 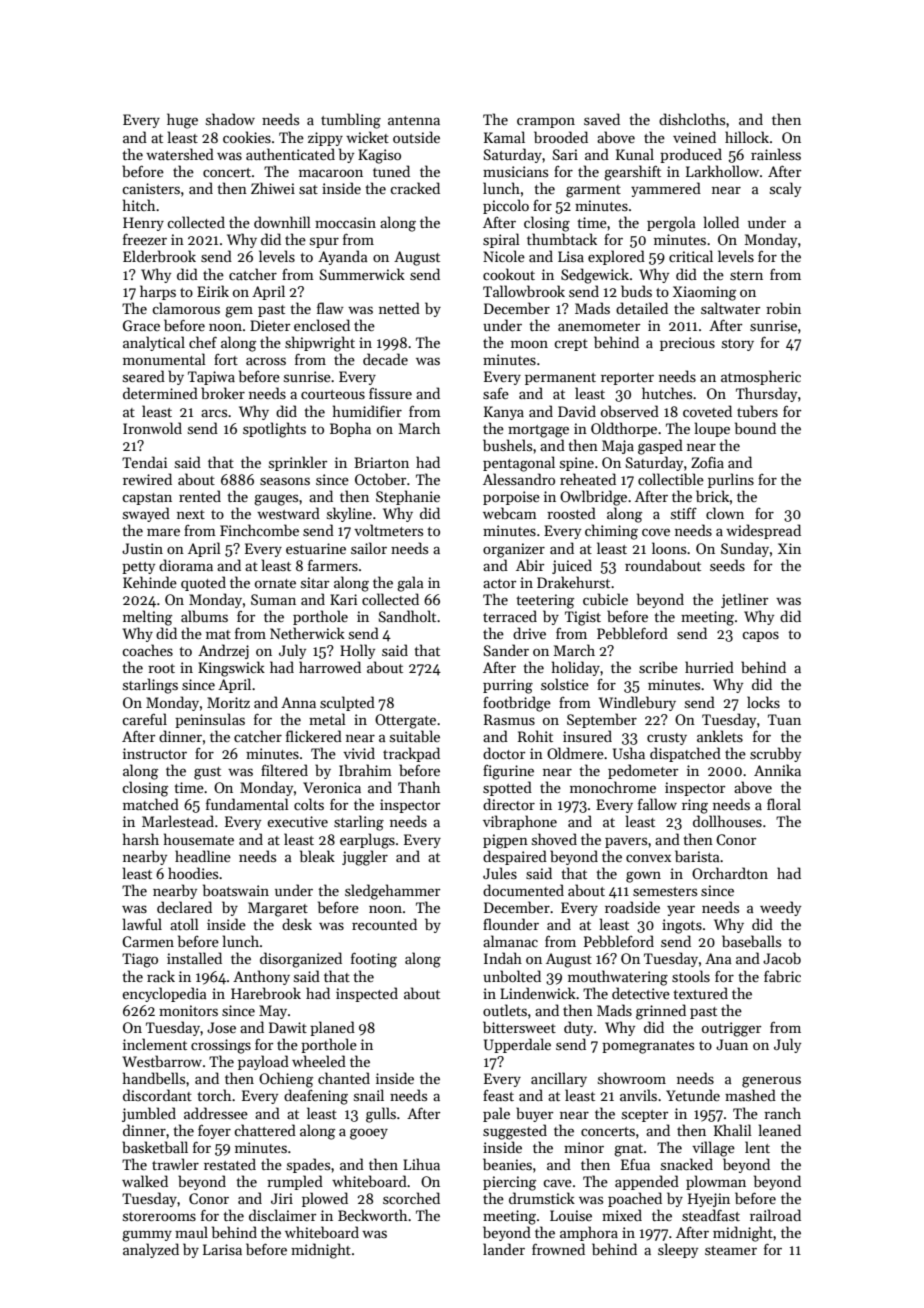 I want to click on dishcloths, so click(x=692, y=119).
